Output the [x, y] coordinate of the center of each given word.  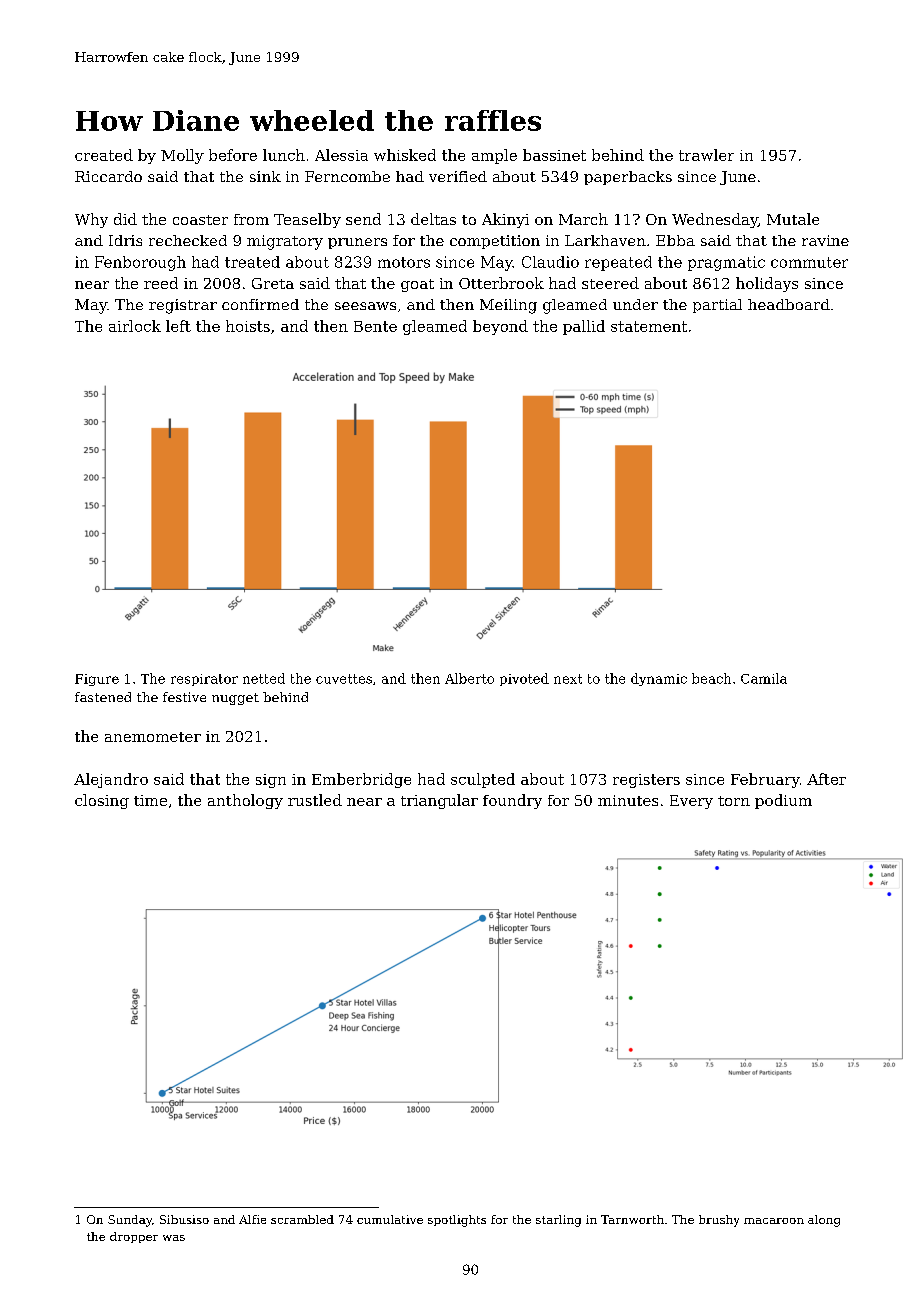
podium [783, 801]
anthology [245, 801]
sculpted [483, 780]
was [174, 1238]
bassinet [554, 155]
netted [264, 678]
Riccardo [108, 176]
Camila [764, 678]
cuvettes [344, 679]
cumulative [390, 1219]
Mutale [793, 219]
